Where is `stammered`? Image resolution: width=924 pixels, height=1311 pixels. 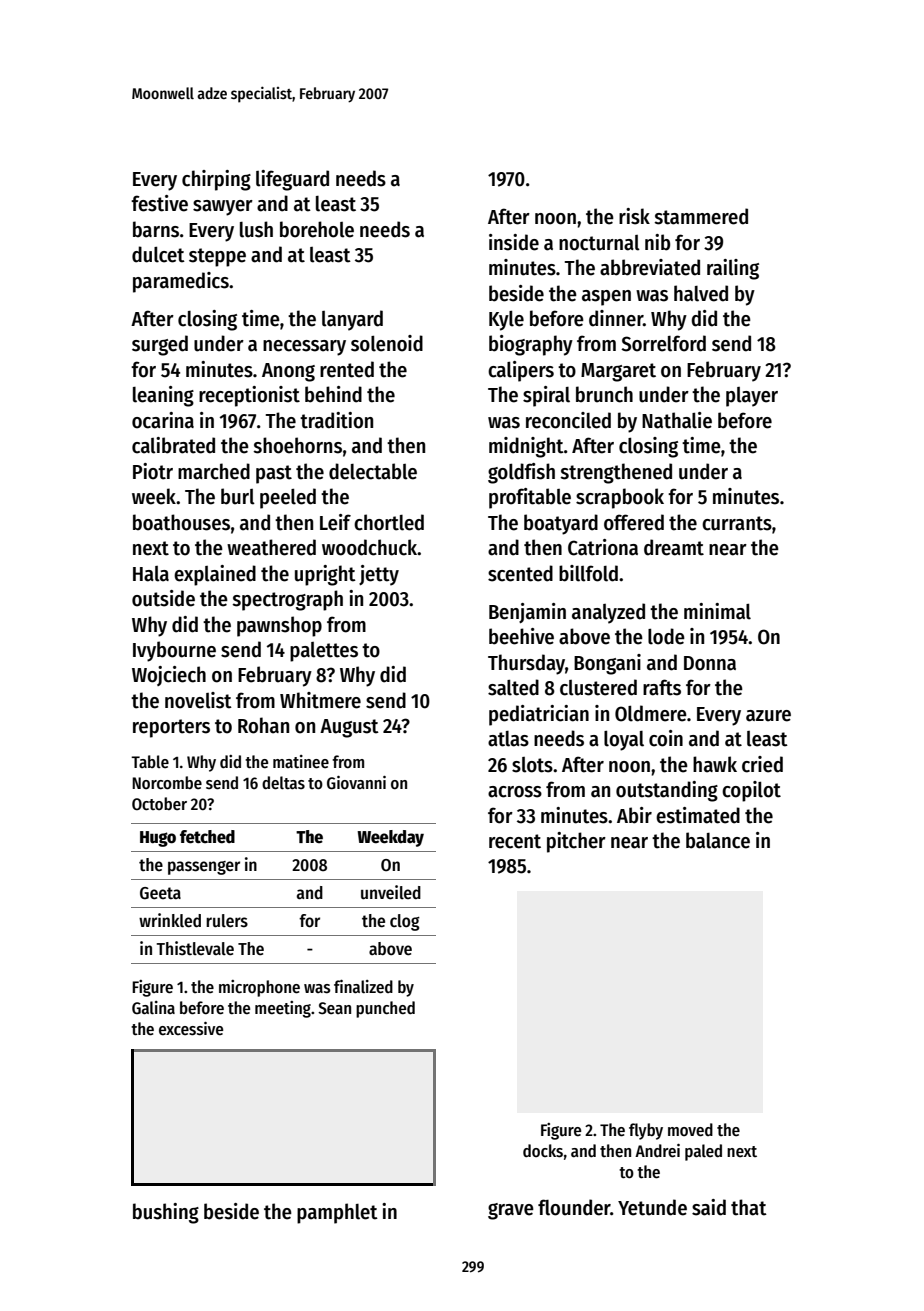
stammered is located at coordinates (701, 216).
